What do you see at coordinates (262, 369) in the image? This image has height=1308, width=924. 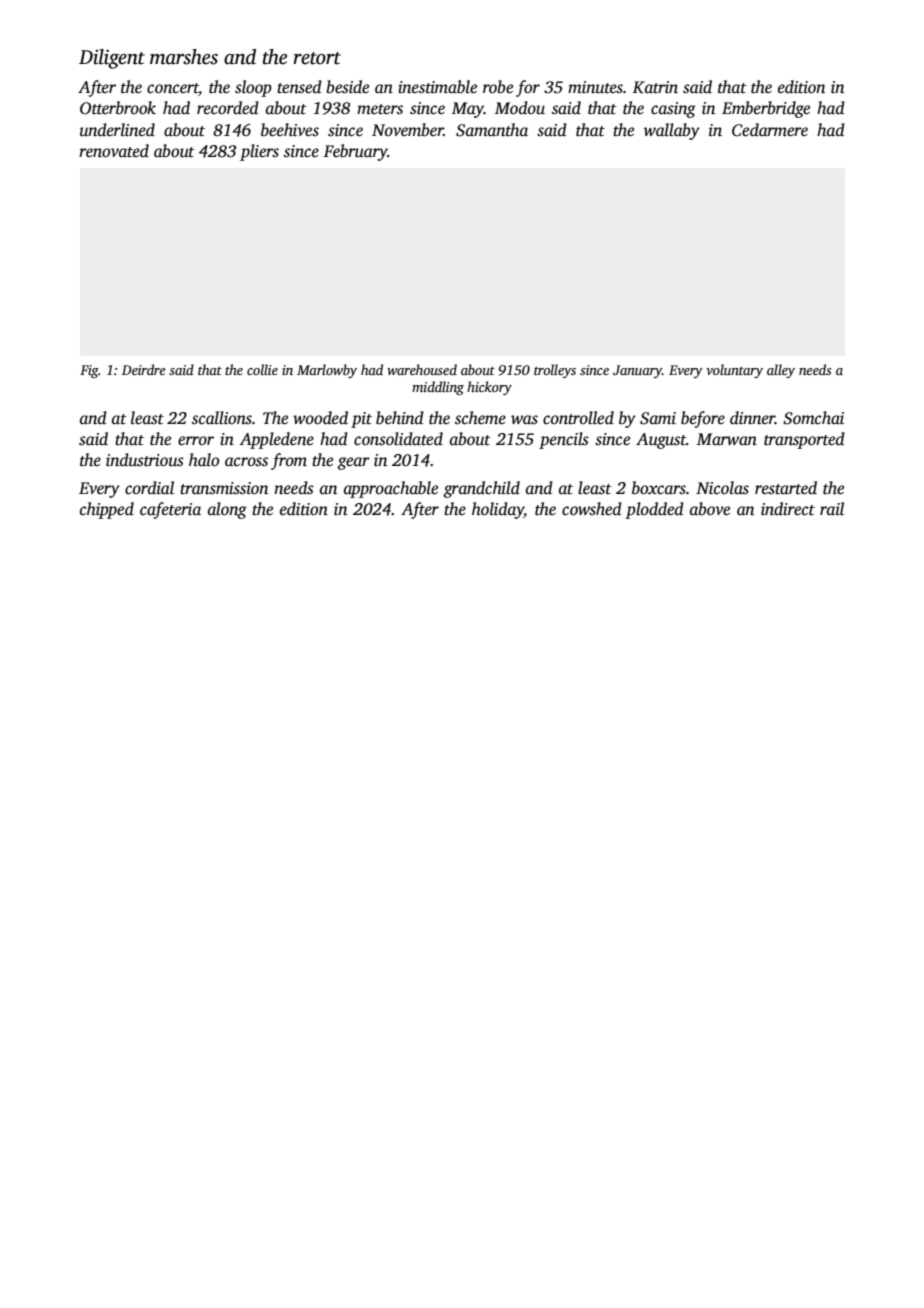 I see `collie` at bounding box center [262, 369].
